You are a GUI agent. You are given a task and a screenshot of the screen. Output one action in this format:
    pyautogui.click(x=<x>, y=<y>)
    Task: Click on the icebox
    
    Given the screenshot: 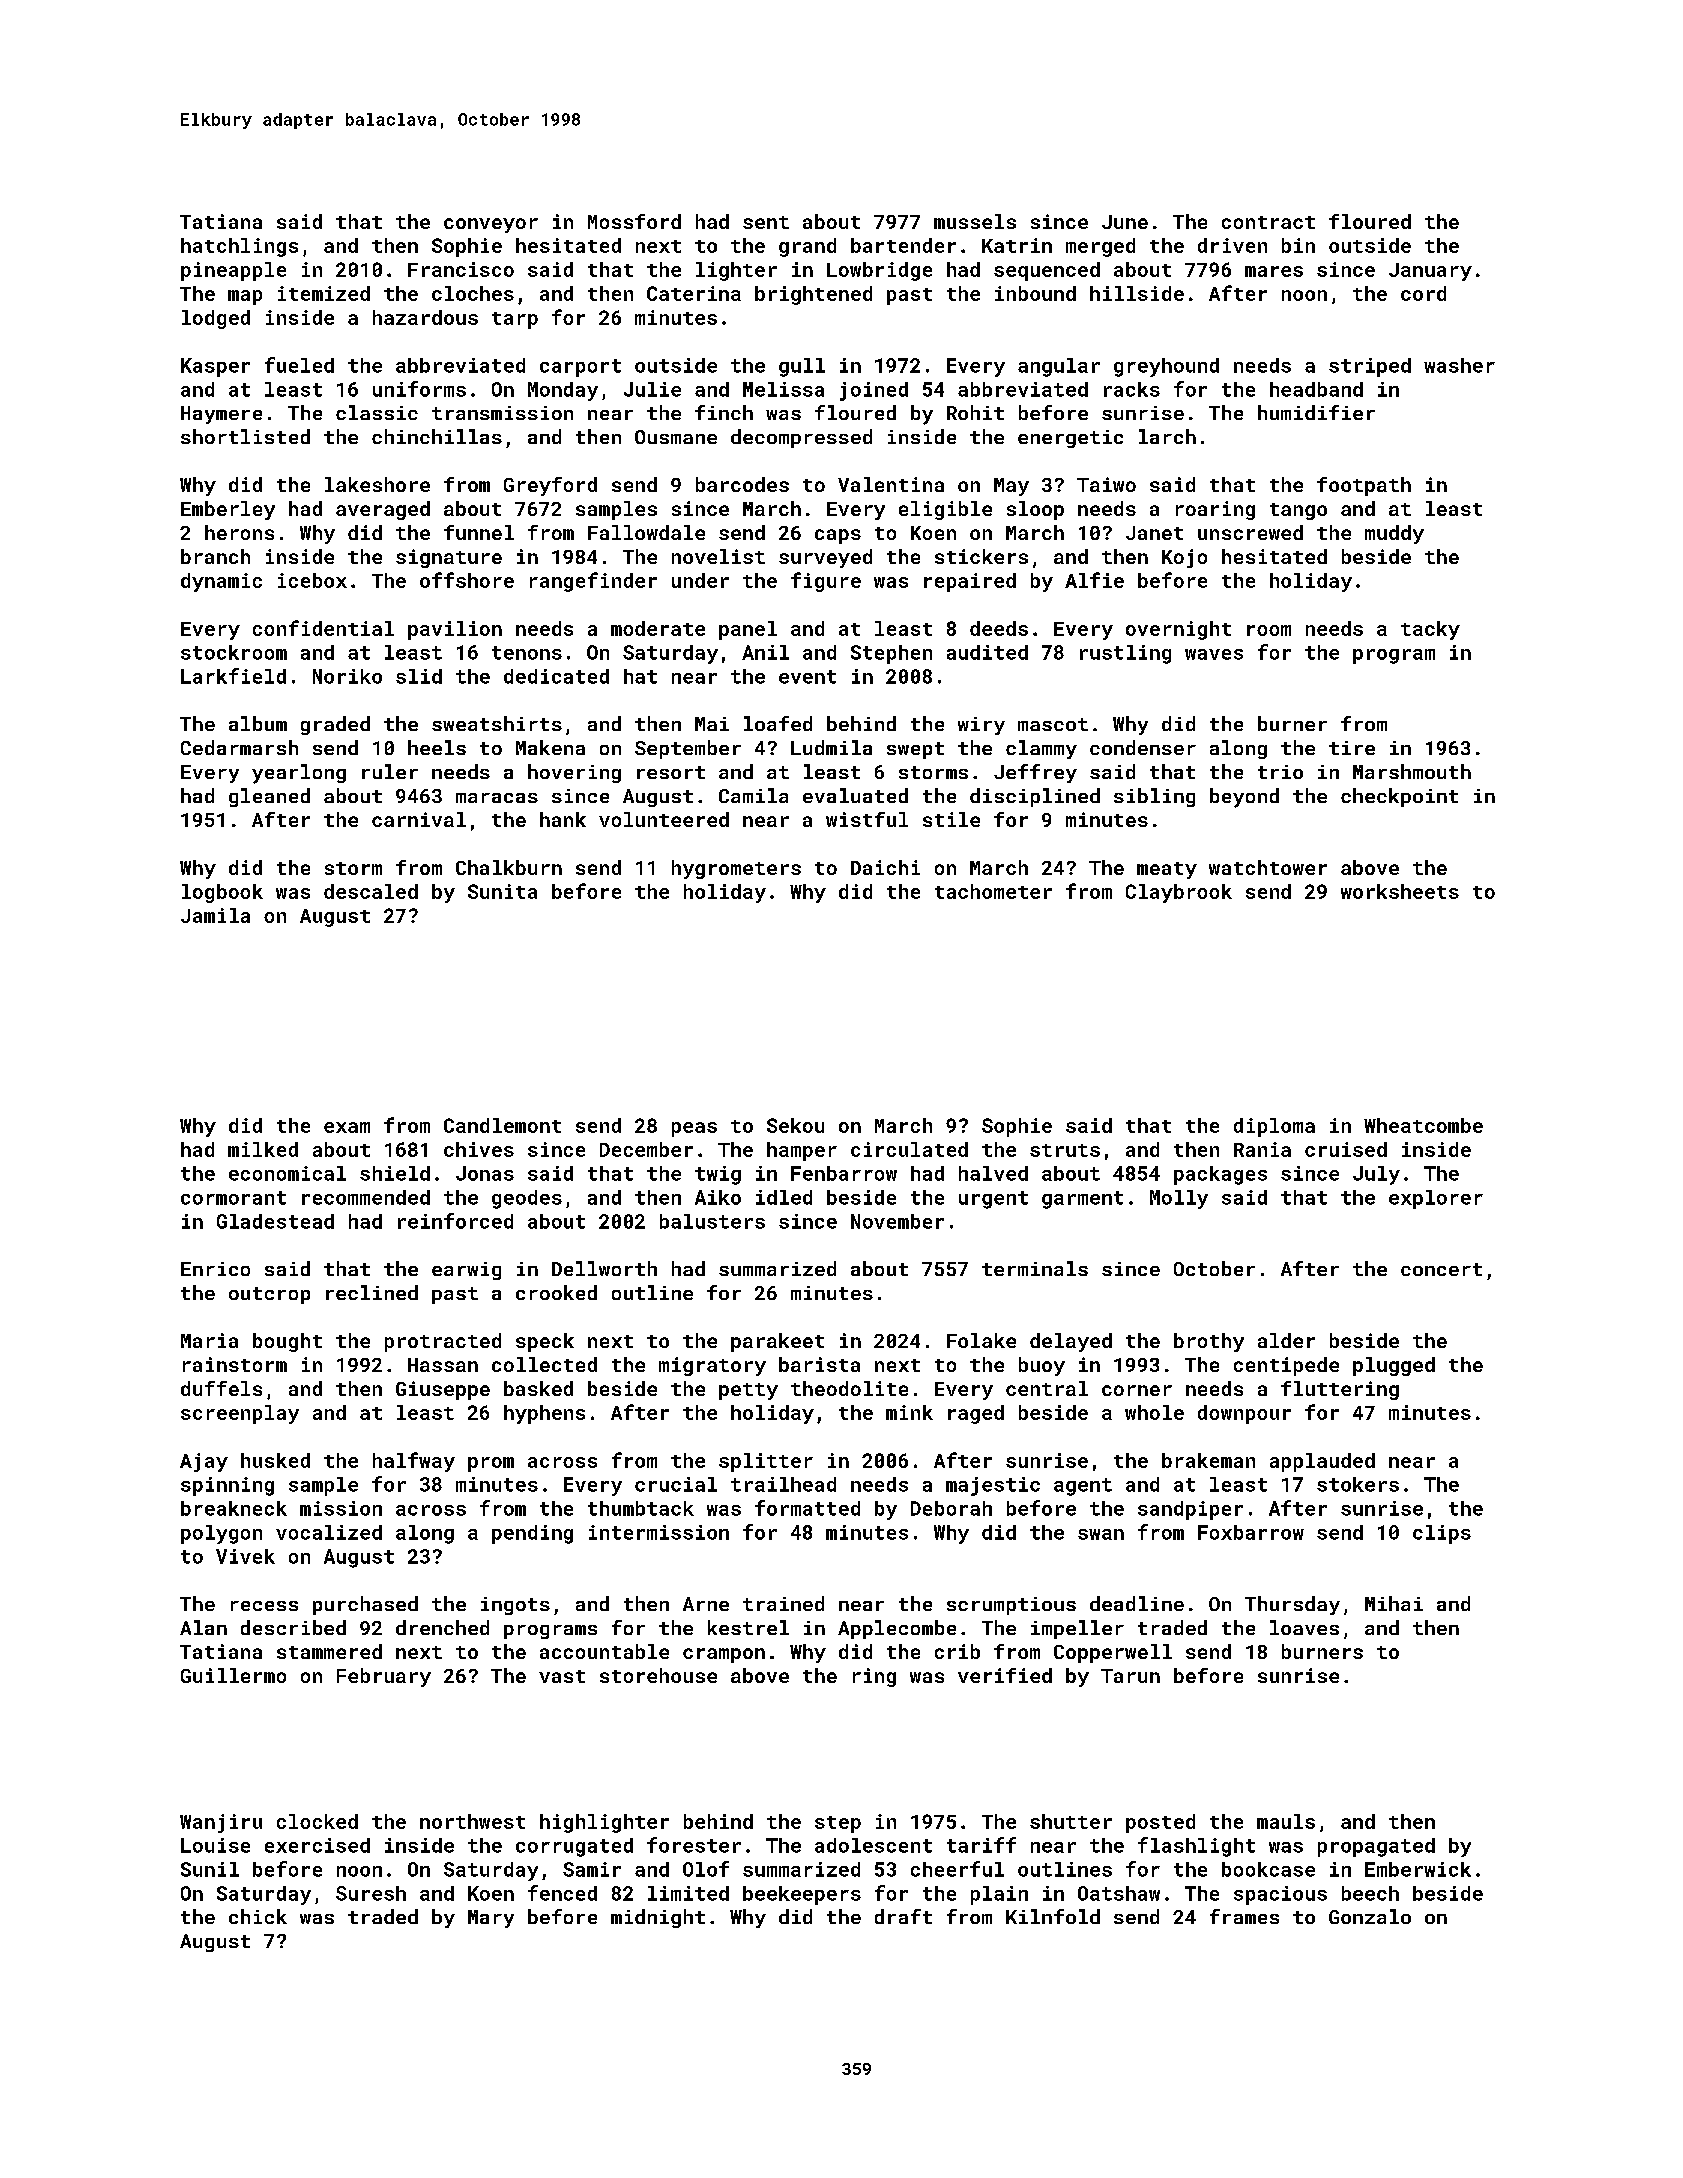 What is the action you would take?
    pyautogui.click(x=312, y=580)
